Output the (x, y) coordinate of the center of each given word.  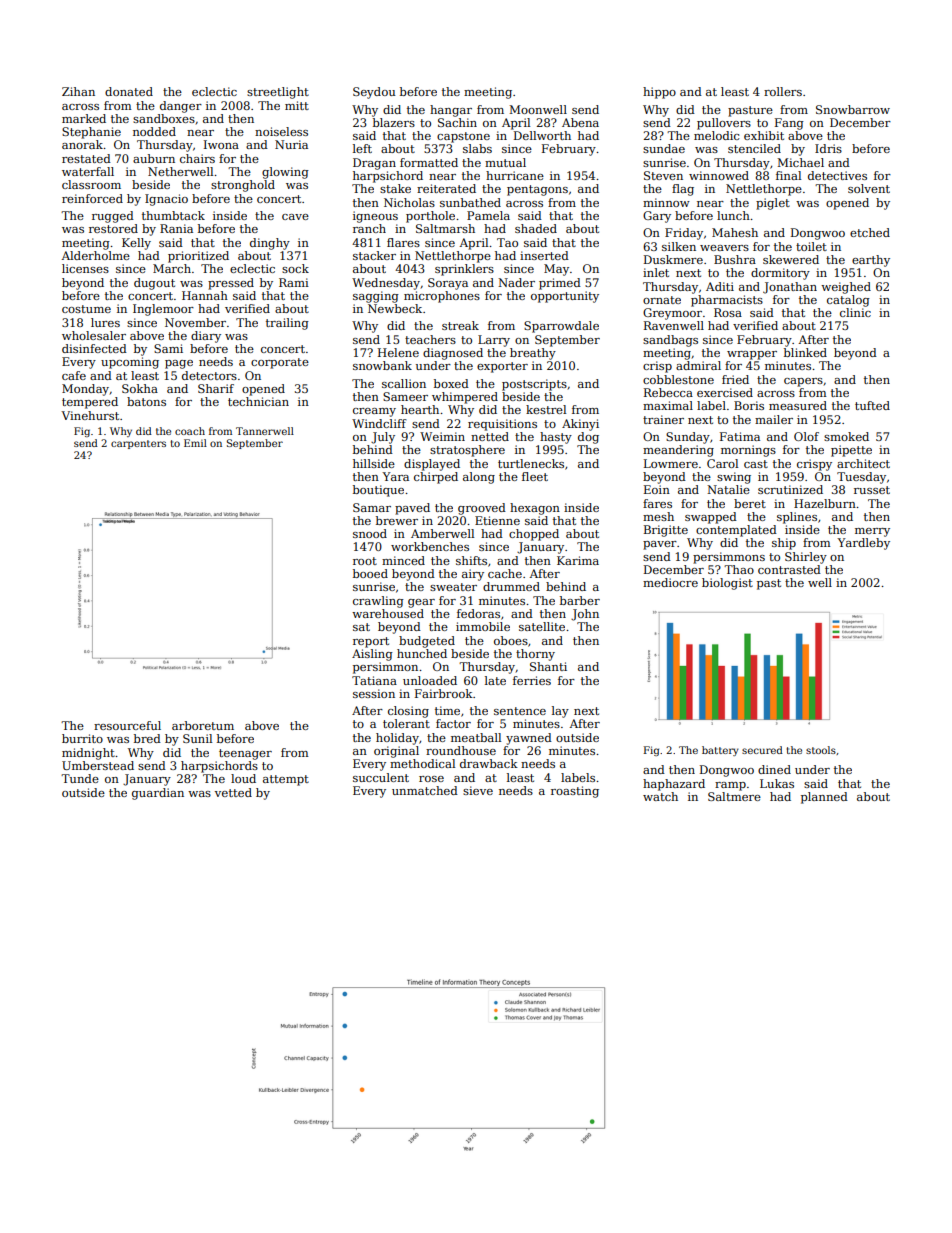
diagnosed (453, 354)
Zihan (78, 91)
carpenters (138, 444)
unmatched (425, 790)
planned (824, 798)
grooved (482, 509)
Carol (722, 463)
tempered (90, 403)
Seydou (374, 93)
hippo (659, 93)
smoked (846, 436)
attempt (286, 780)
